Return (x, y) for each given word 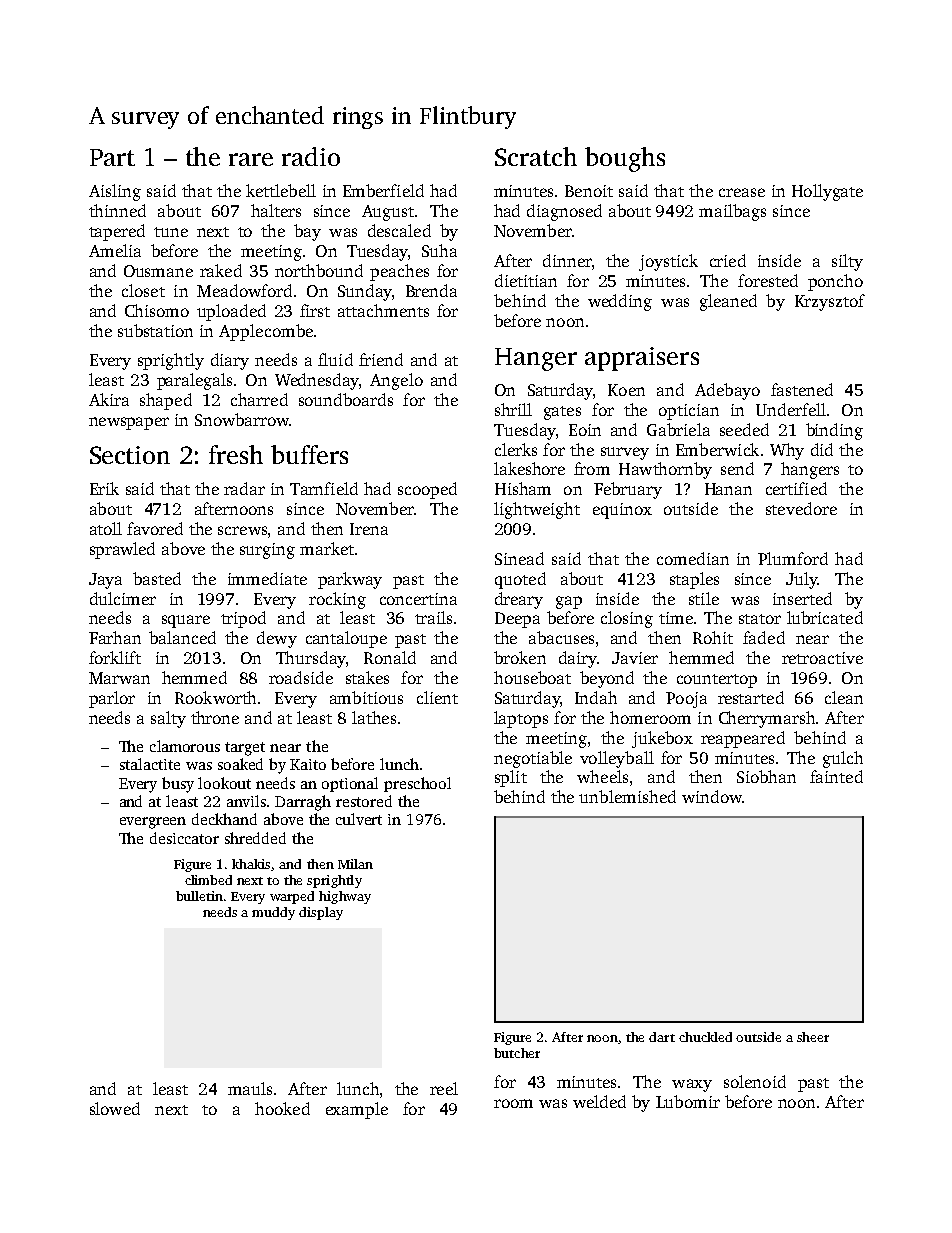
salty (168, 719)
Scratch (536, 156)
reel (444, 1088)
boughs (625, 159)
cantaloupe (346, 639)
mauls (250, 1088)
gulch (843, 759)
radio (311, 156)
